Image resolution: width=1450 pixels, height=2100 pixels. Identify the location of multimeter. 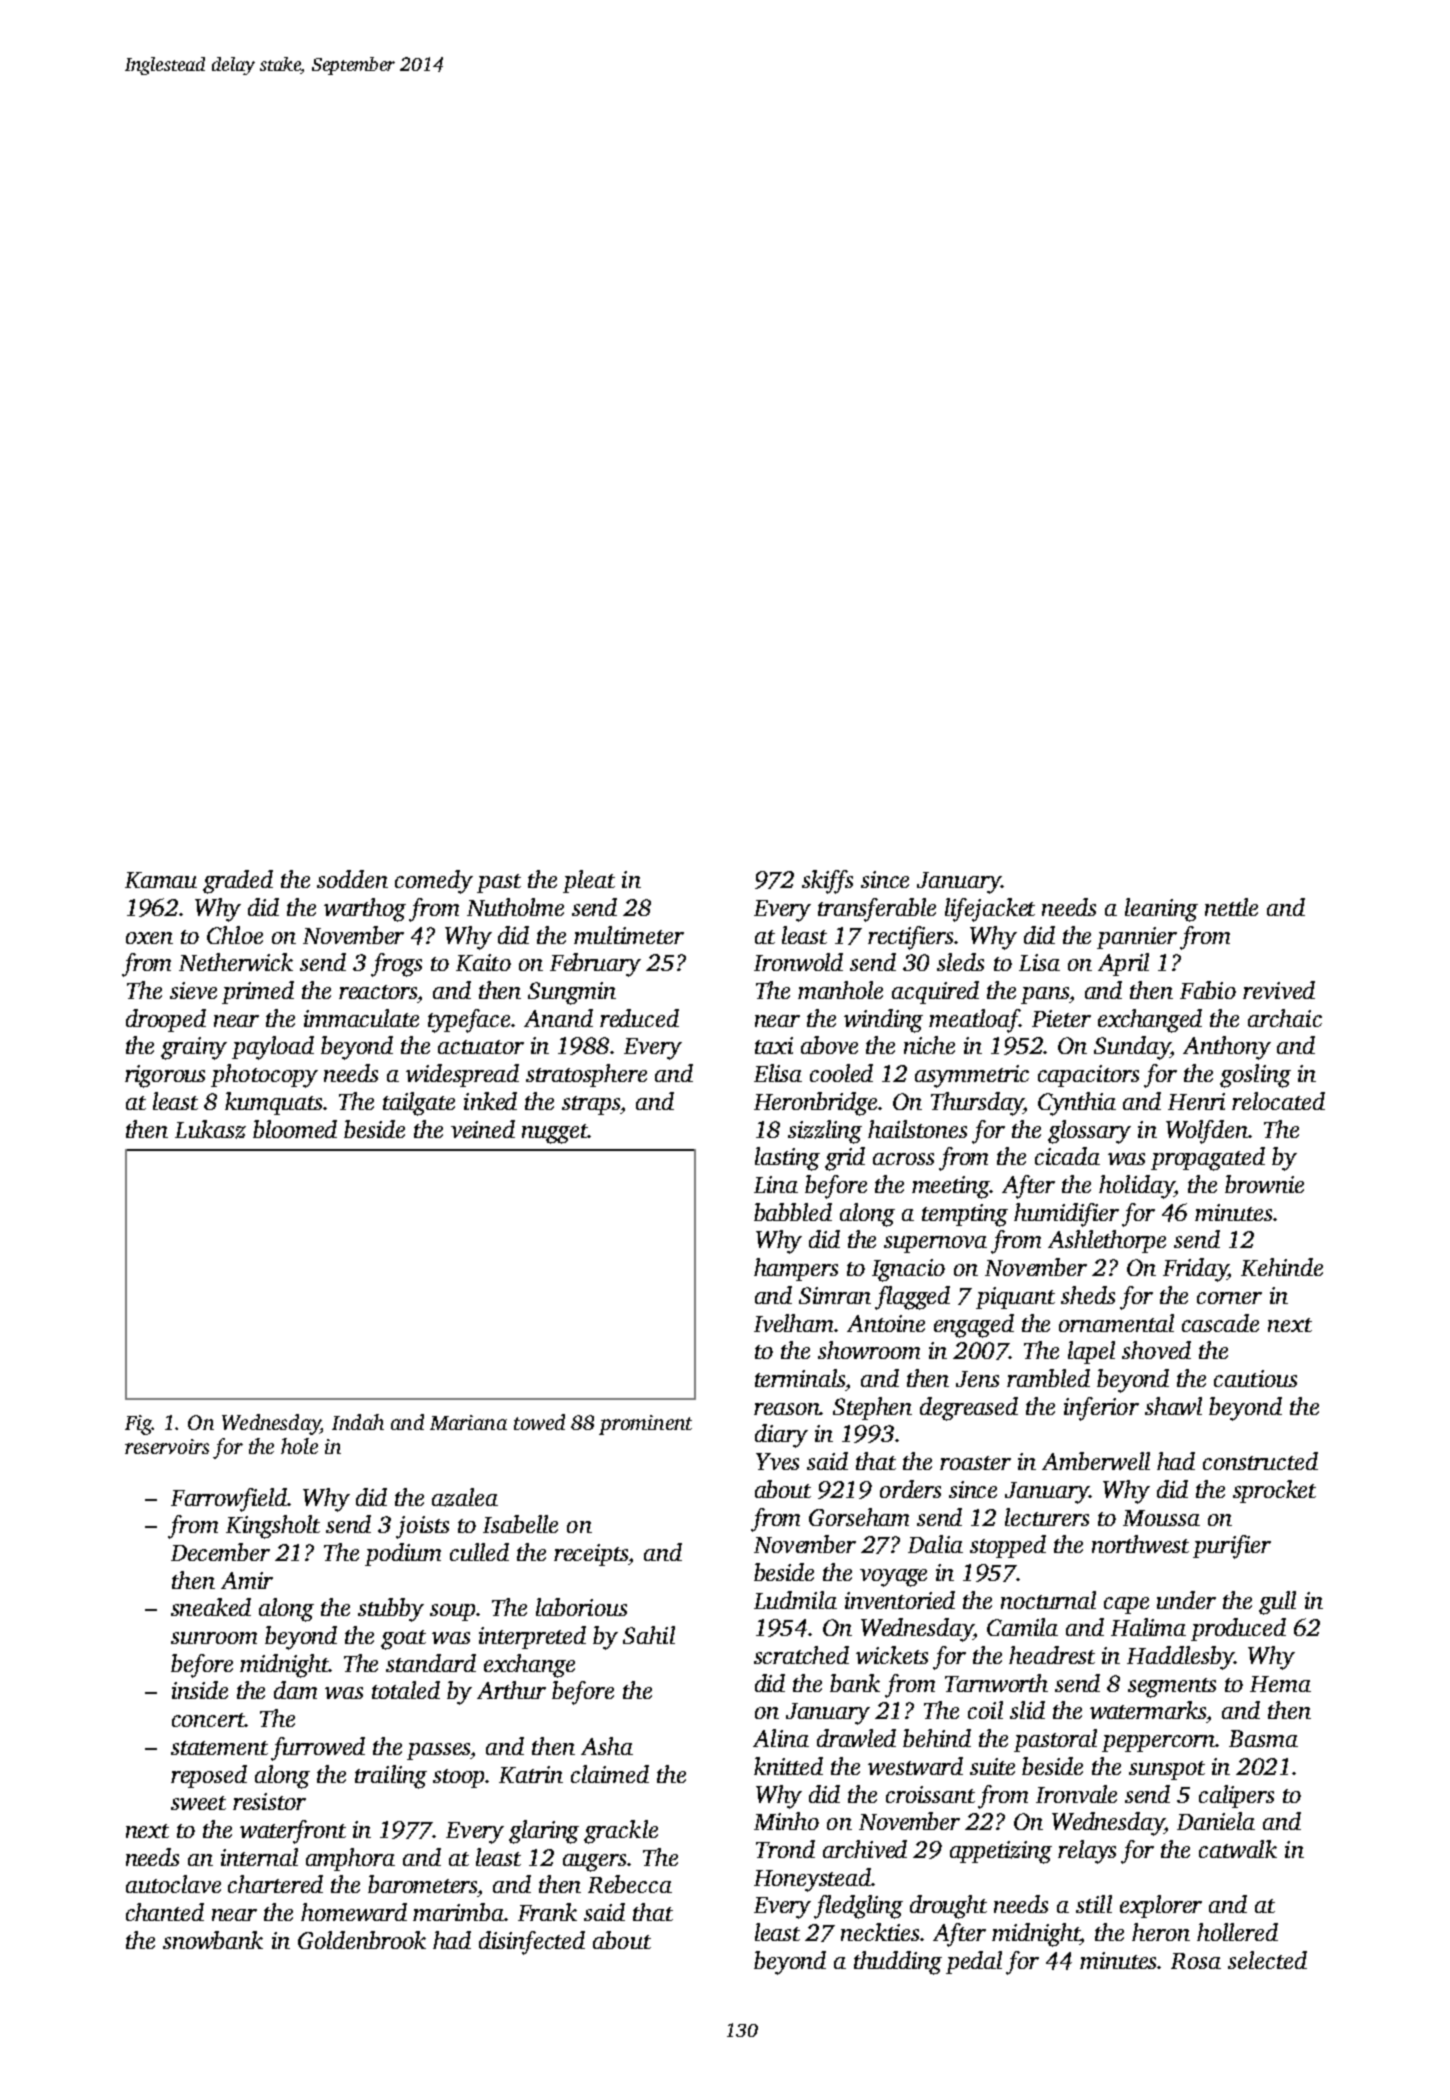
(629, 935).
